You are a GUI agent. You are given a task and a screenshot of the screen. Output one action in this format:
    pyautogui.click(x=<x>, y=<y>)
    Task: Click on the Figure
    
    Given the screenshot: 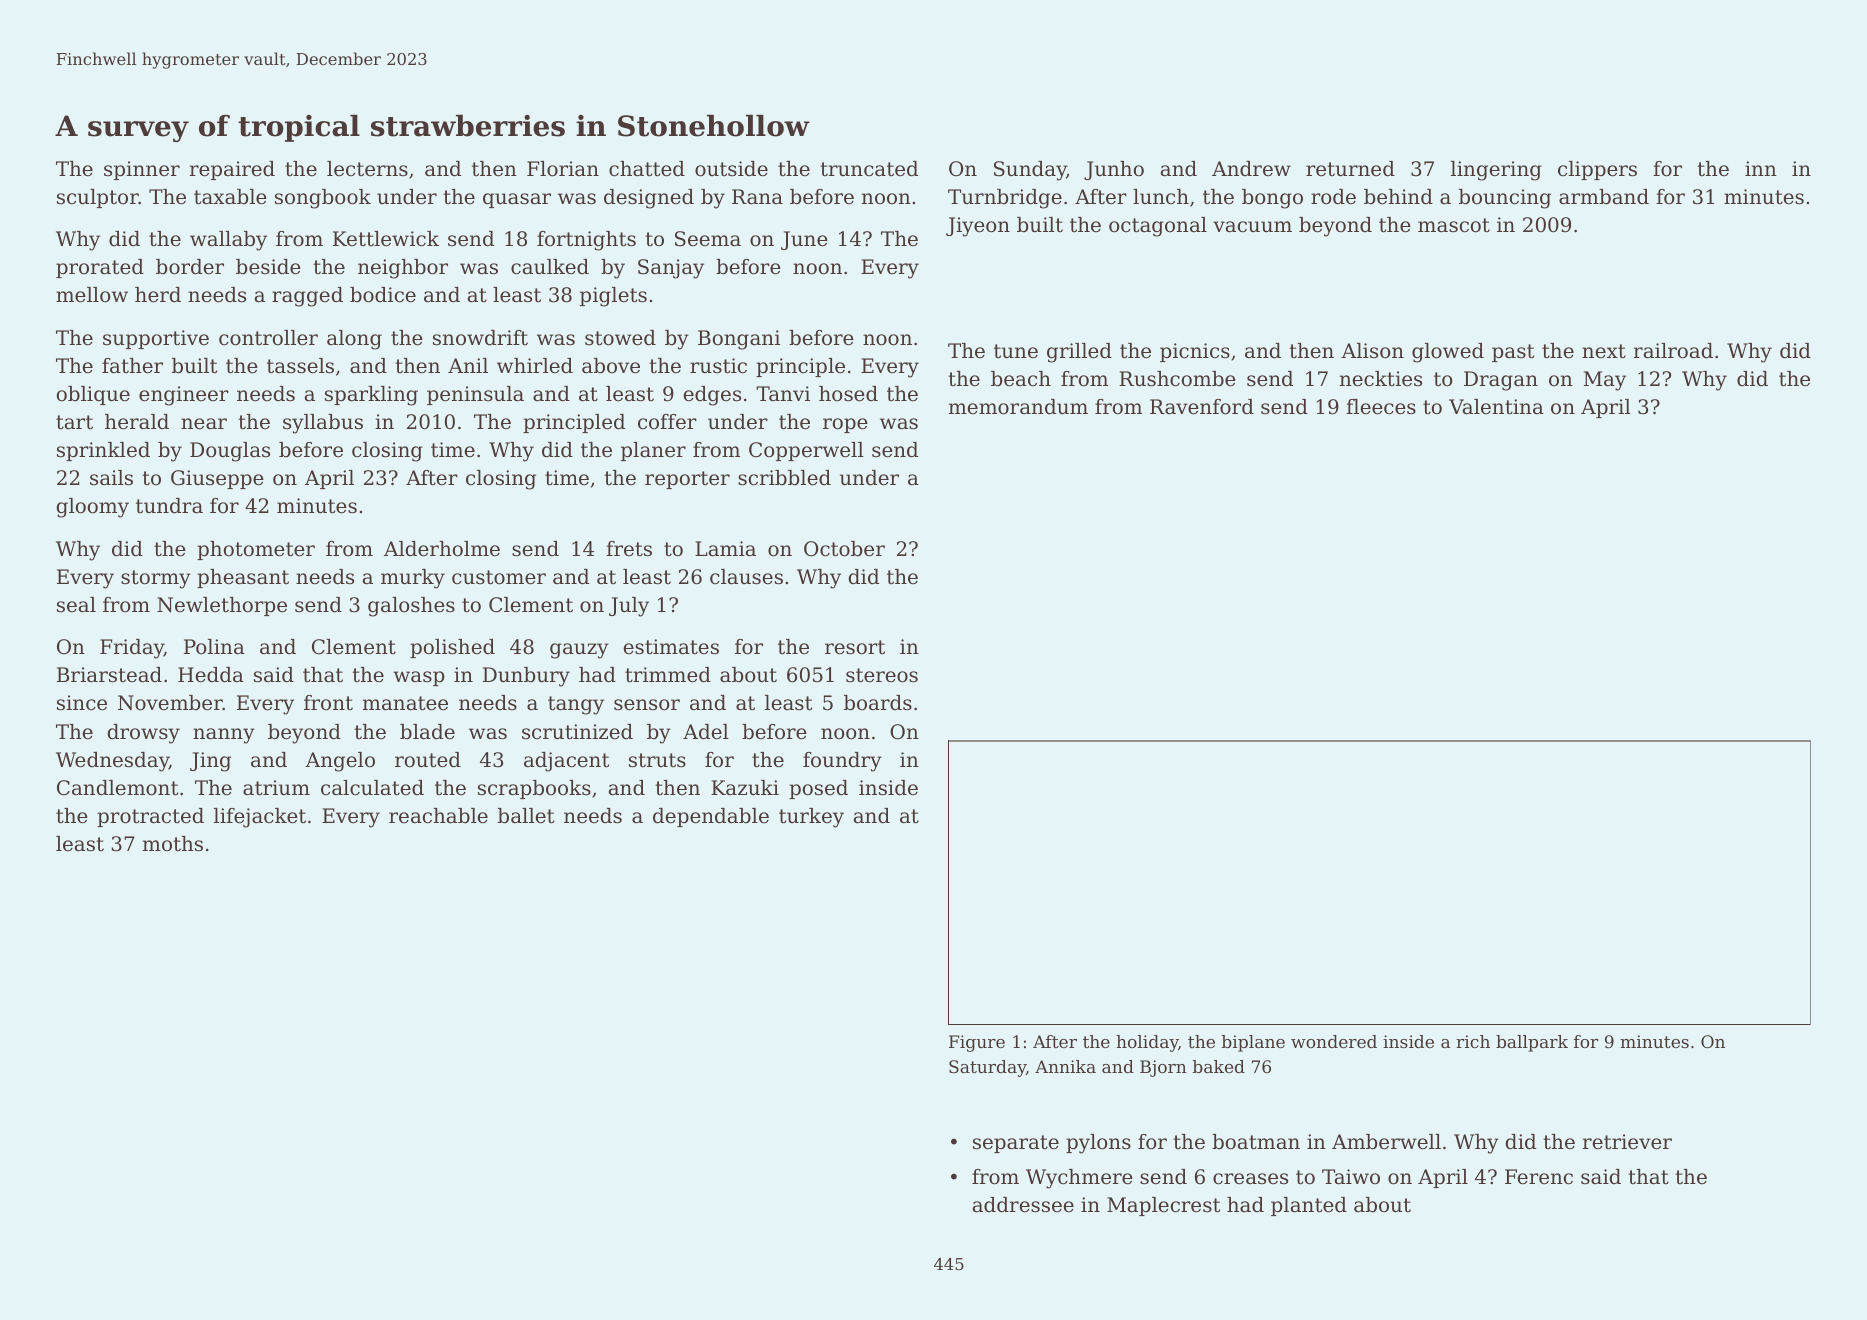 What is the action you would take?
    pyautogui.click(x=977, y=1043)
